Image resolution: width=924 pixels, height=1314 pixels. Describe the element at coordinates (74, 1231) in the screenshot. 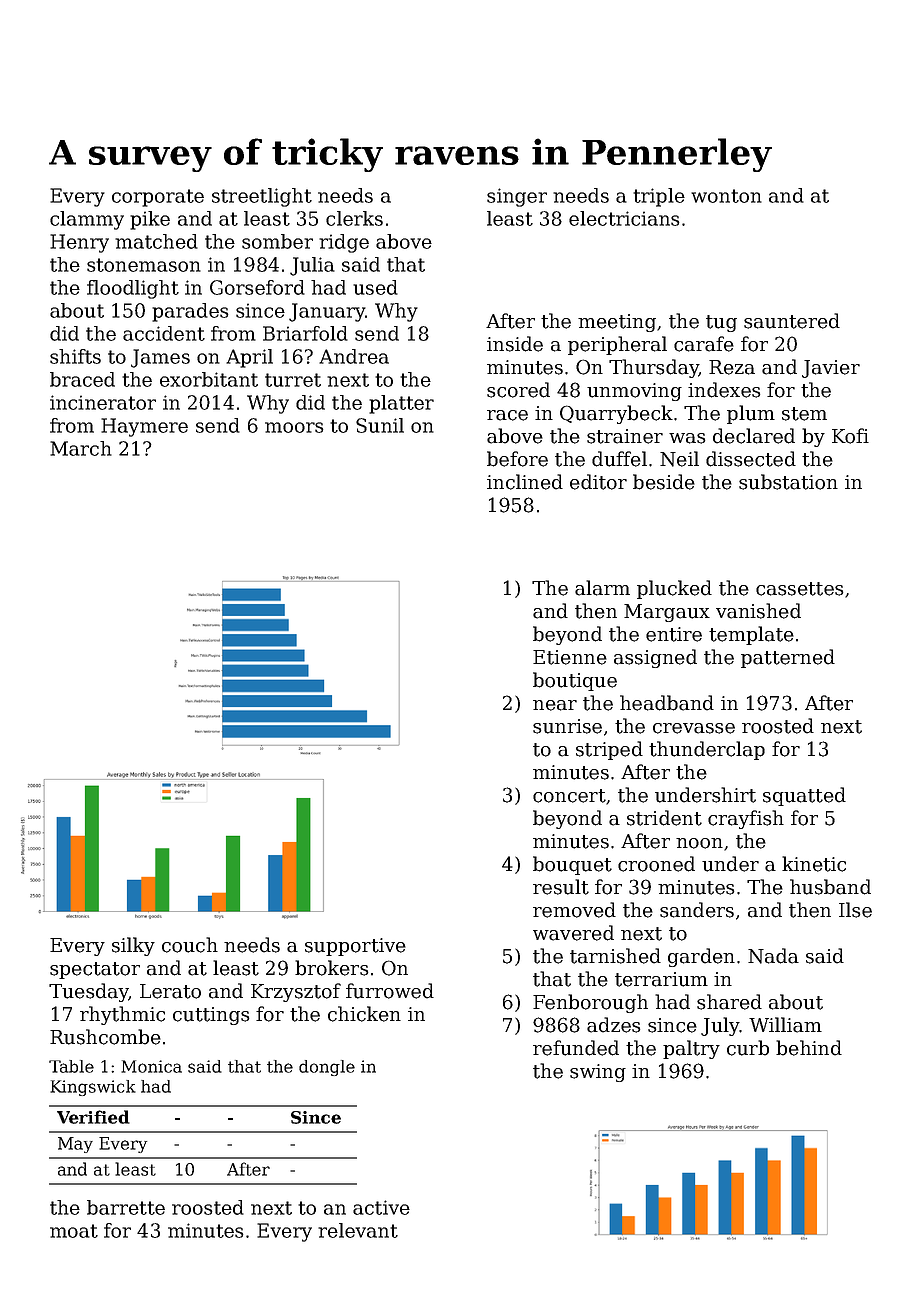

I see `moat` at that location.
